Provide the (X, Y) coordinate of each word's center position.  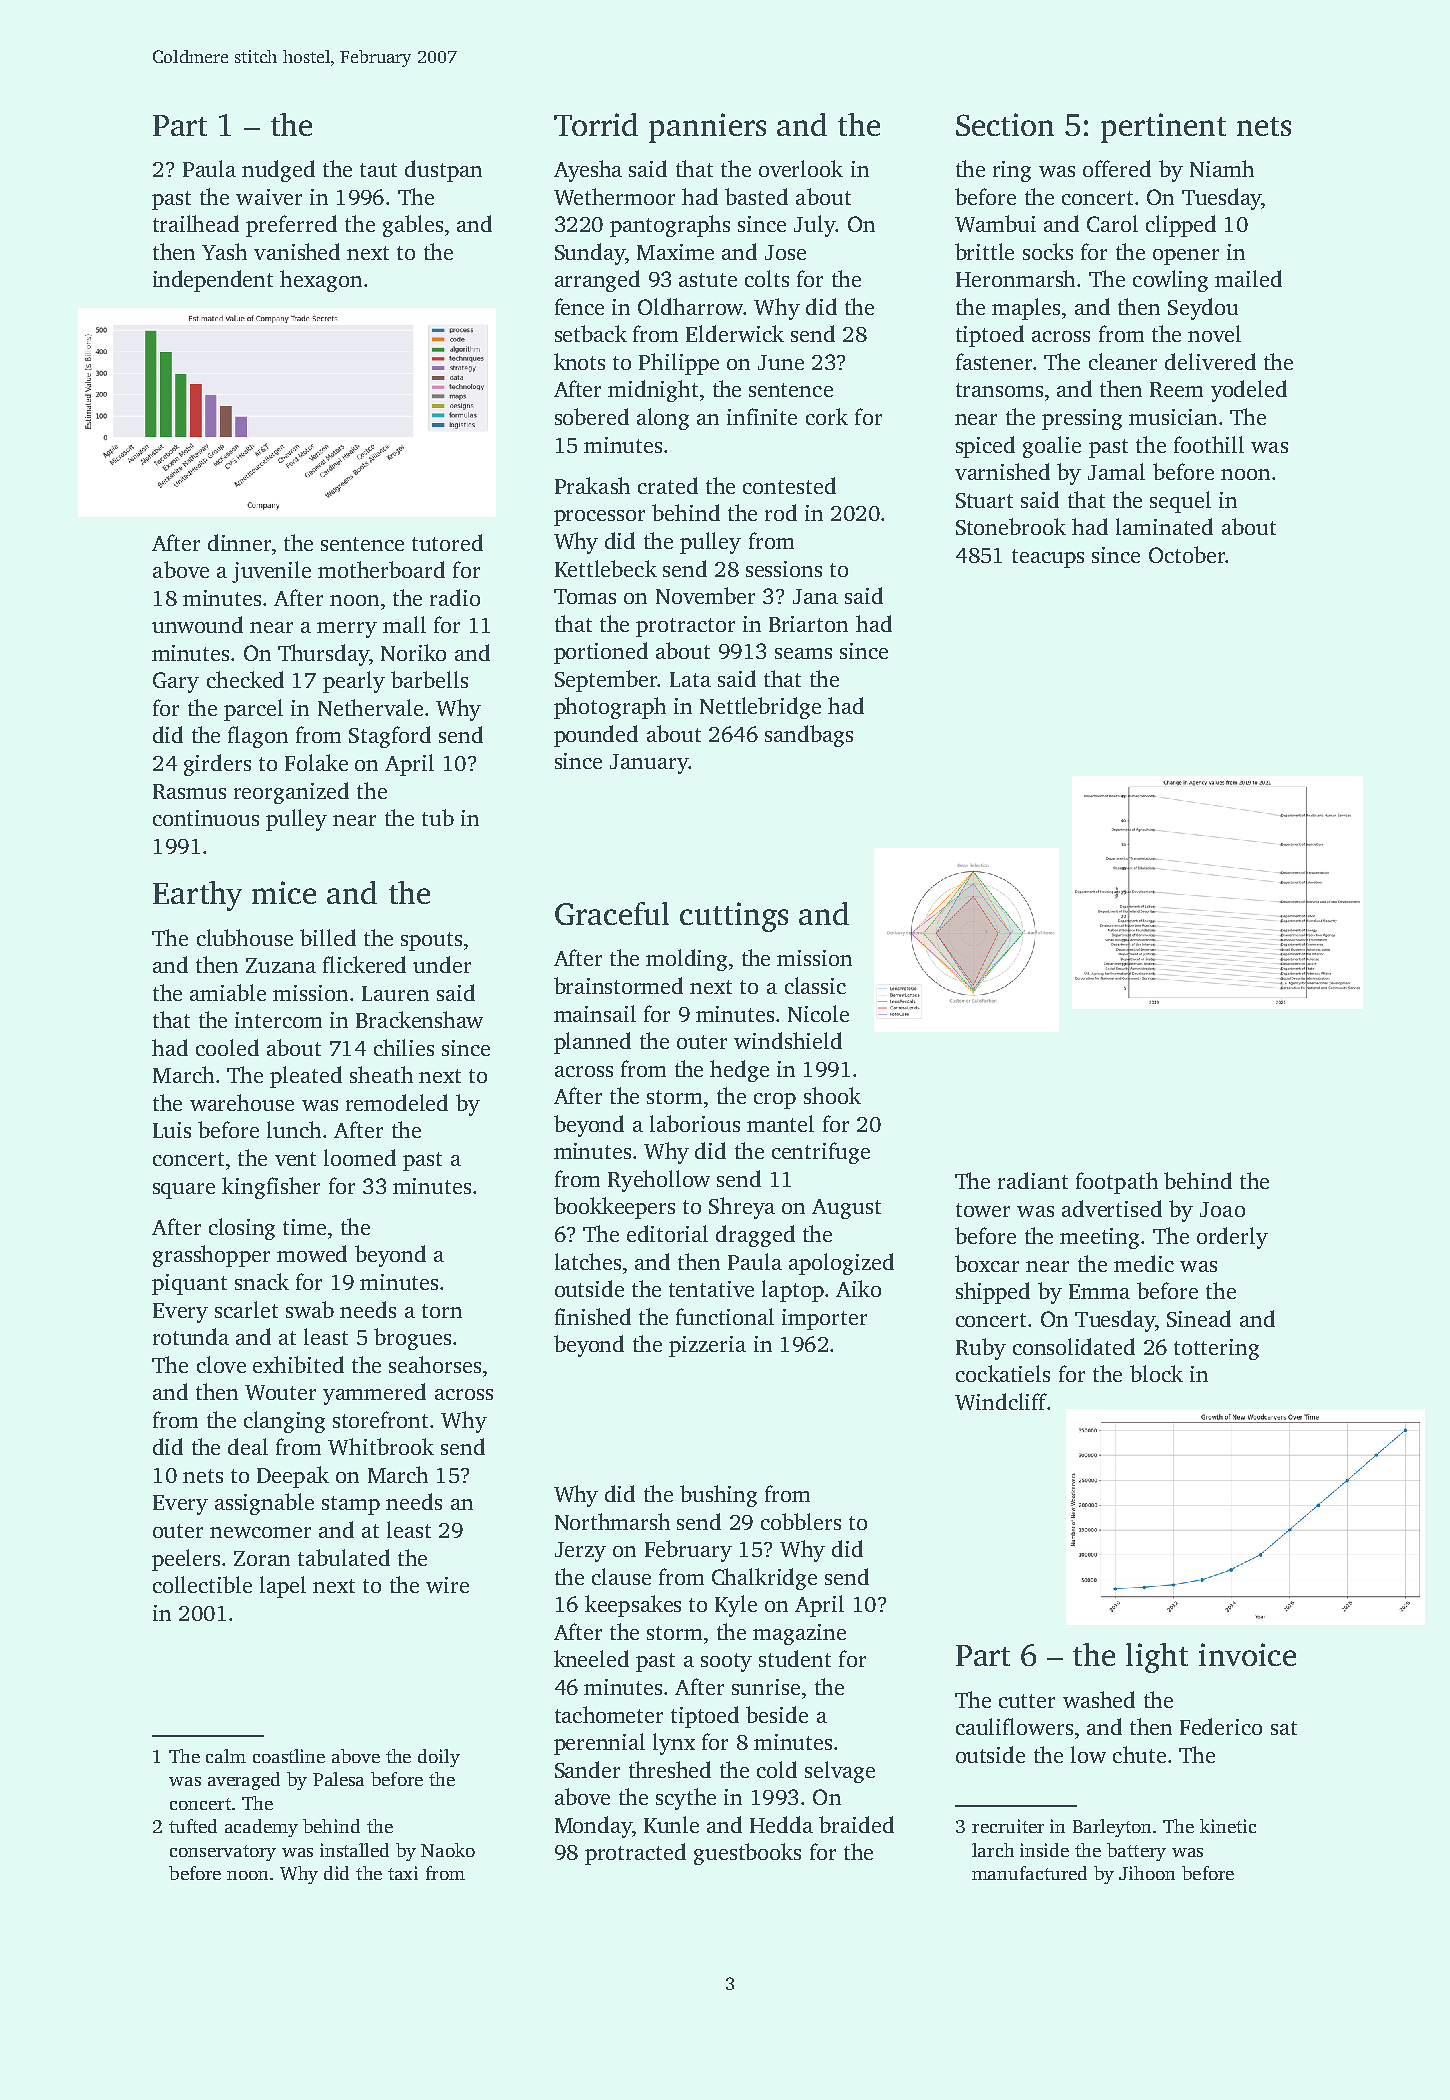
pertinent (1163, 128)
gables (413, 226)
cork (827, 416)
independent (213, 281)
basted (756, 196)
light (1157, 1658)
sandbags (809, 736)
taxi (403, 1873)
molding (686, 960)
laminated (1164, 526)
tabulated (344, 1557)
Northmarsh (612, 1521)
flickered (364, 964)
